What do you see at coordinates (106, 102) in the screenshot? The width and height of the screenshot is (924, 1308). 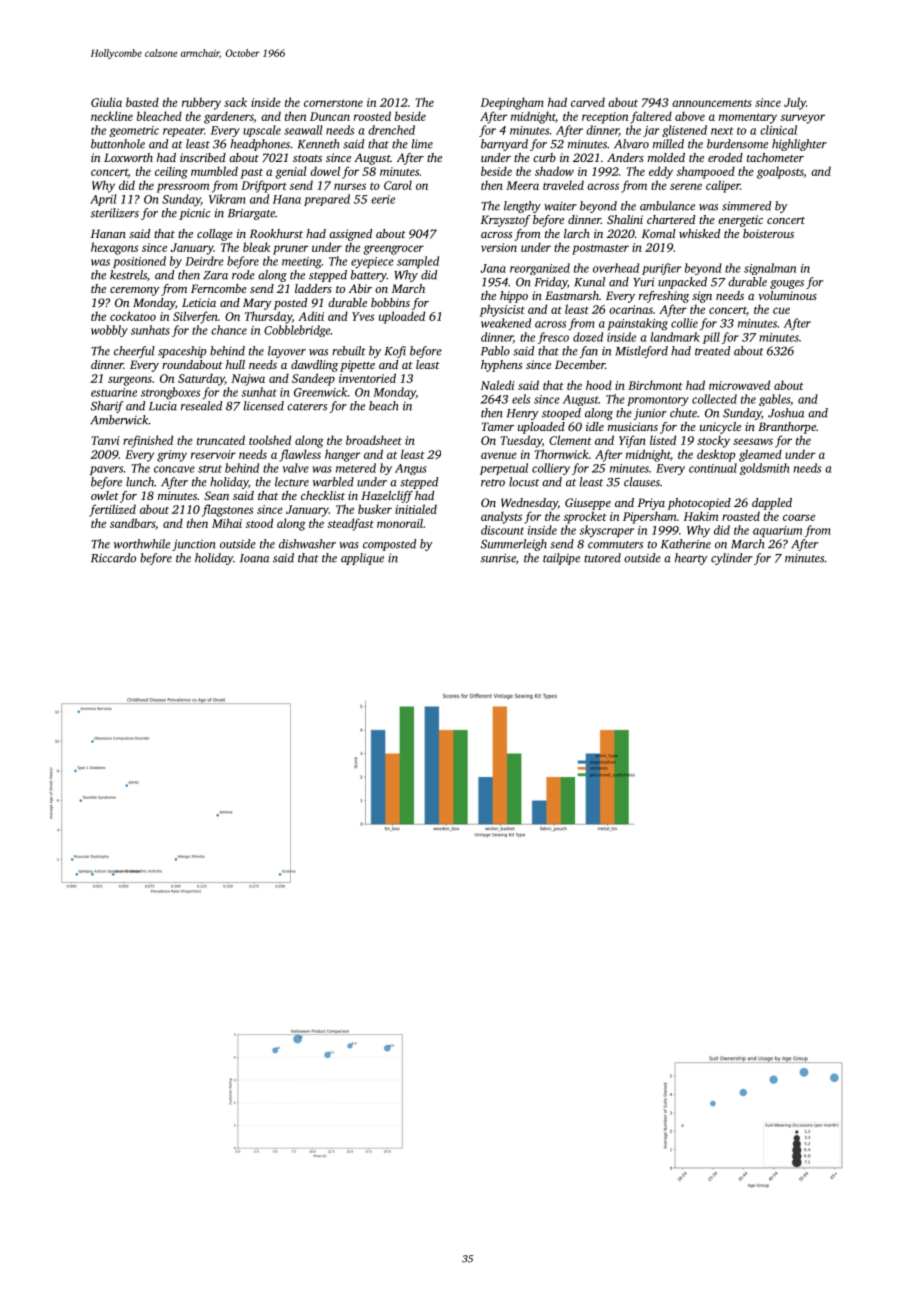 I see `Giulia` at bounding box center [106, 102].
